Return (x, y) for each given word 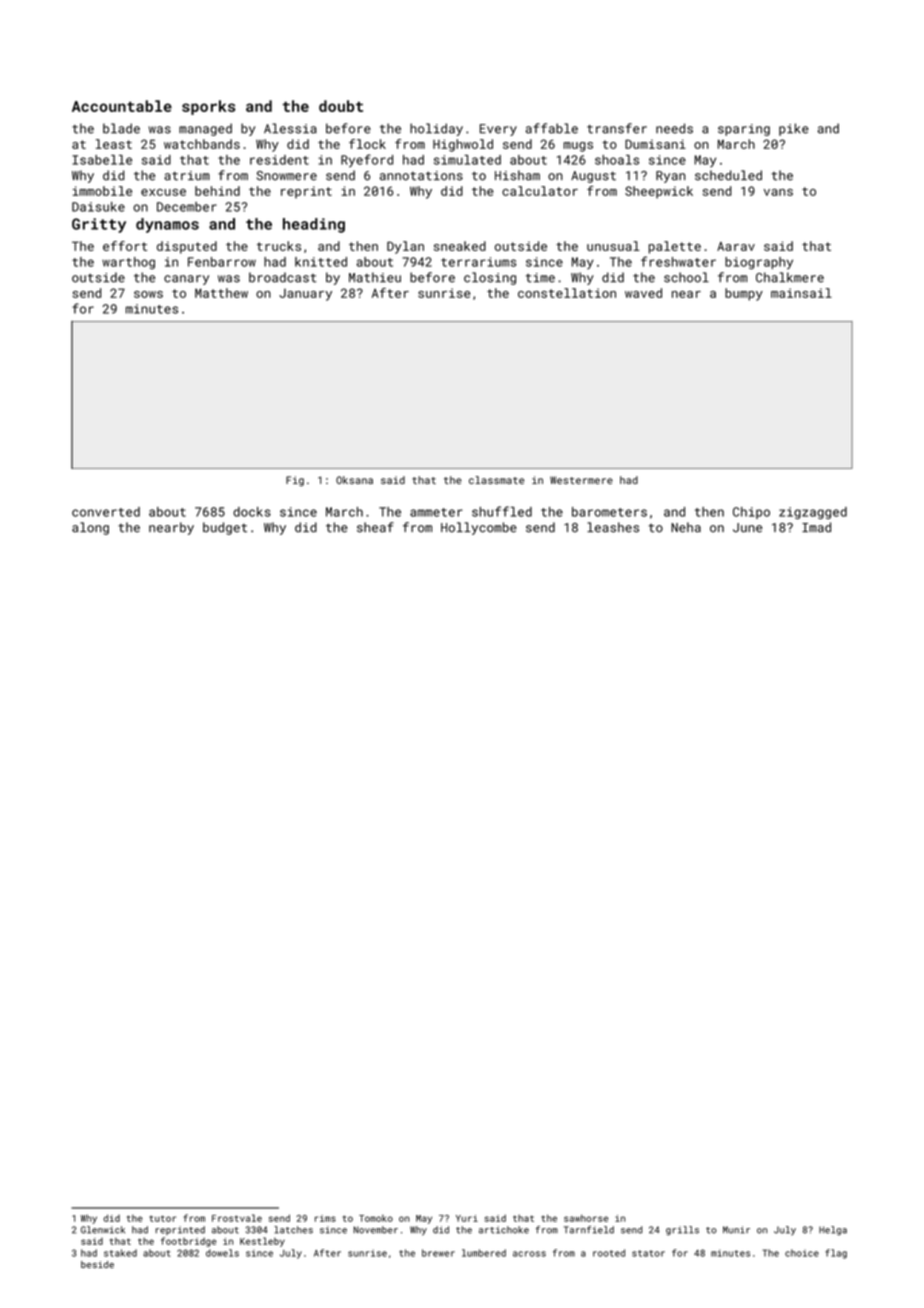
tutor (162, 1218)
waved (643, 293)
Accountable (122, 106)
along (90, 528)
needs (674, 128)
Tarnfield (589, 1230)
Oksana (354, 480)
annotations (421, 176)
